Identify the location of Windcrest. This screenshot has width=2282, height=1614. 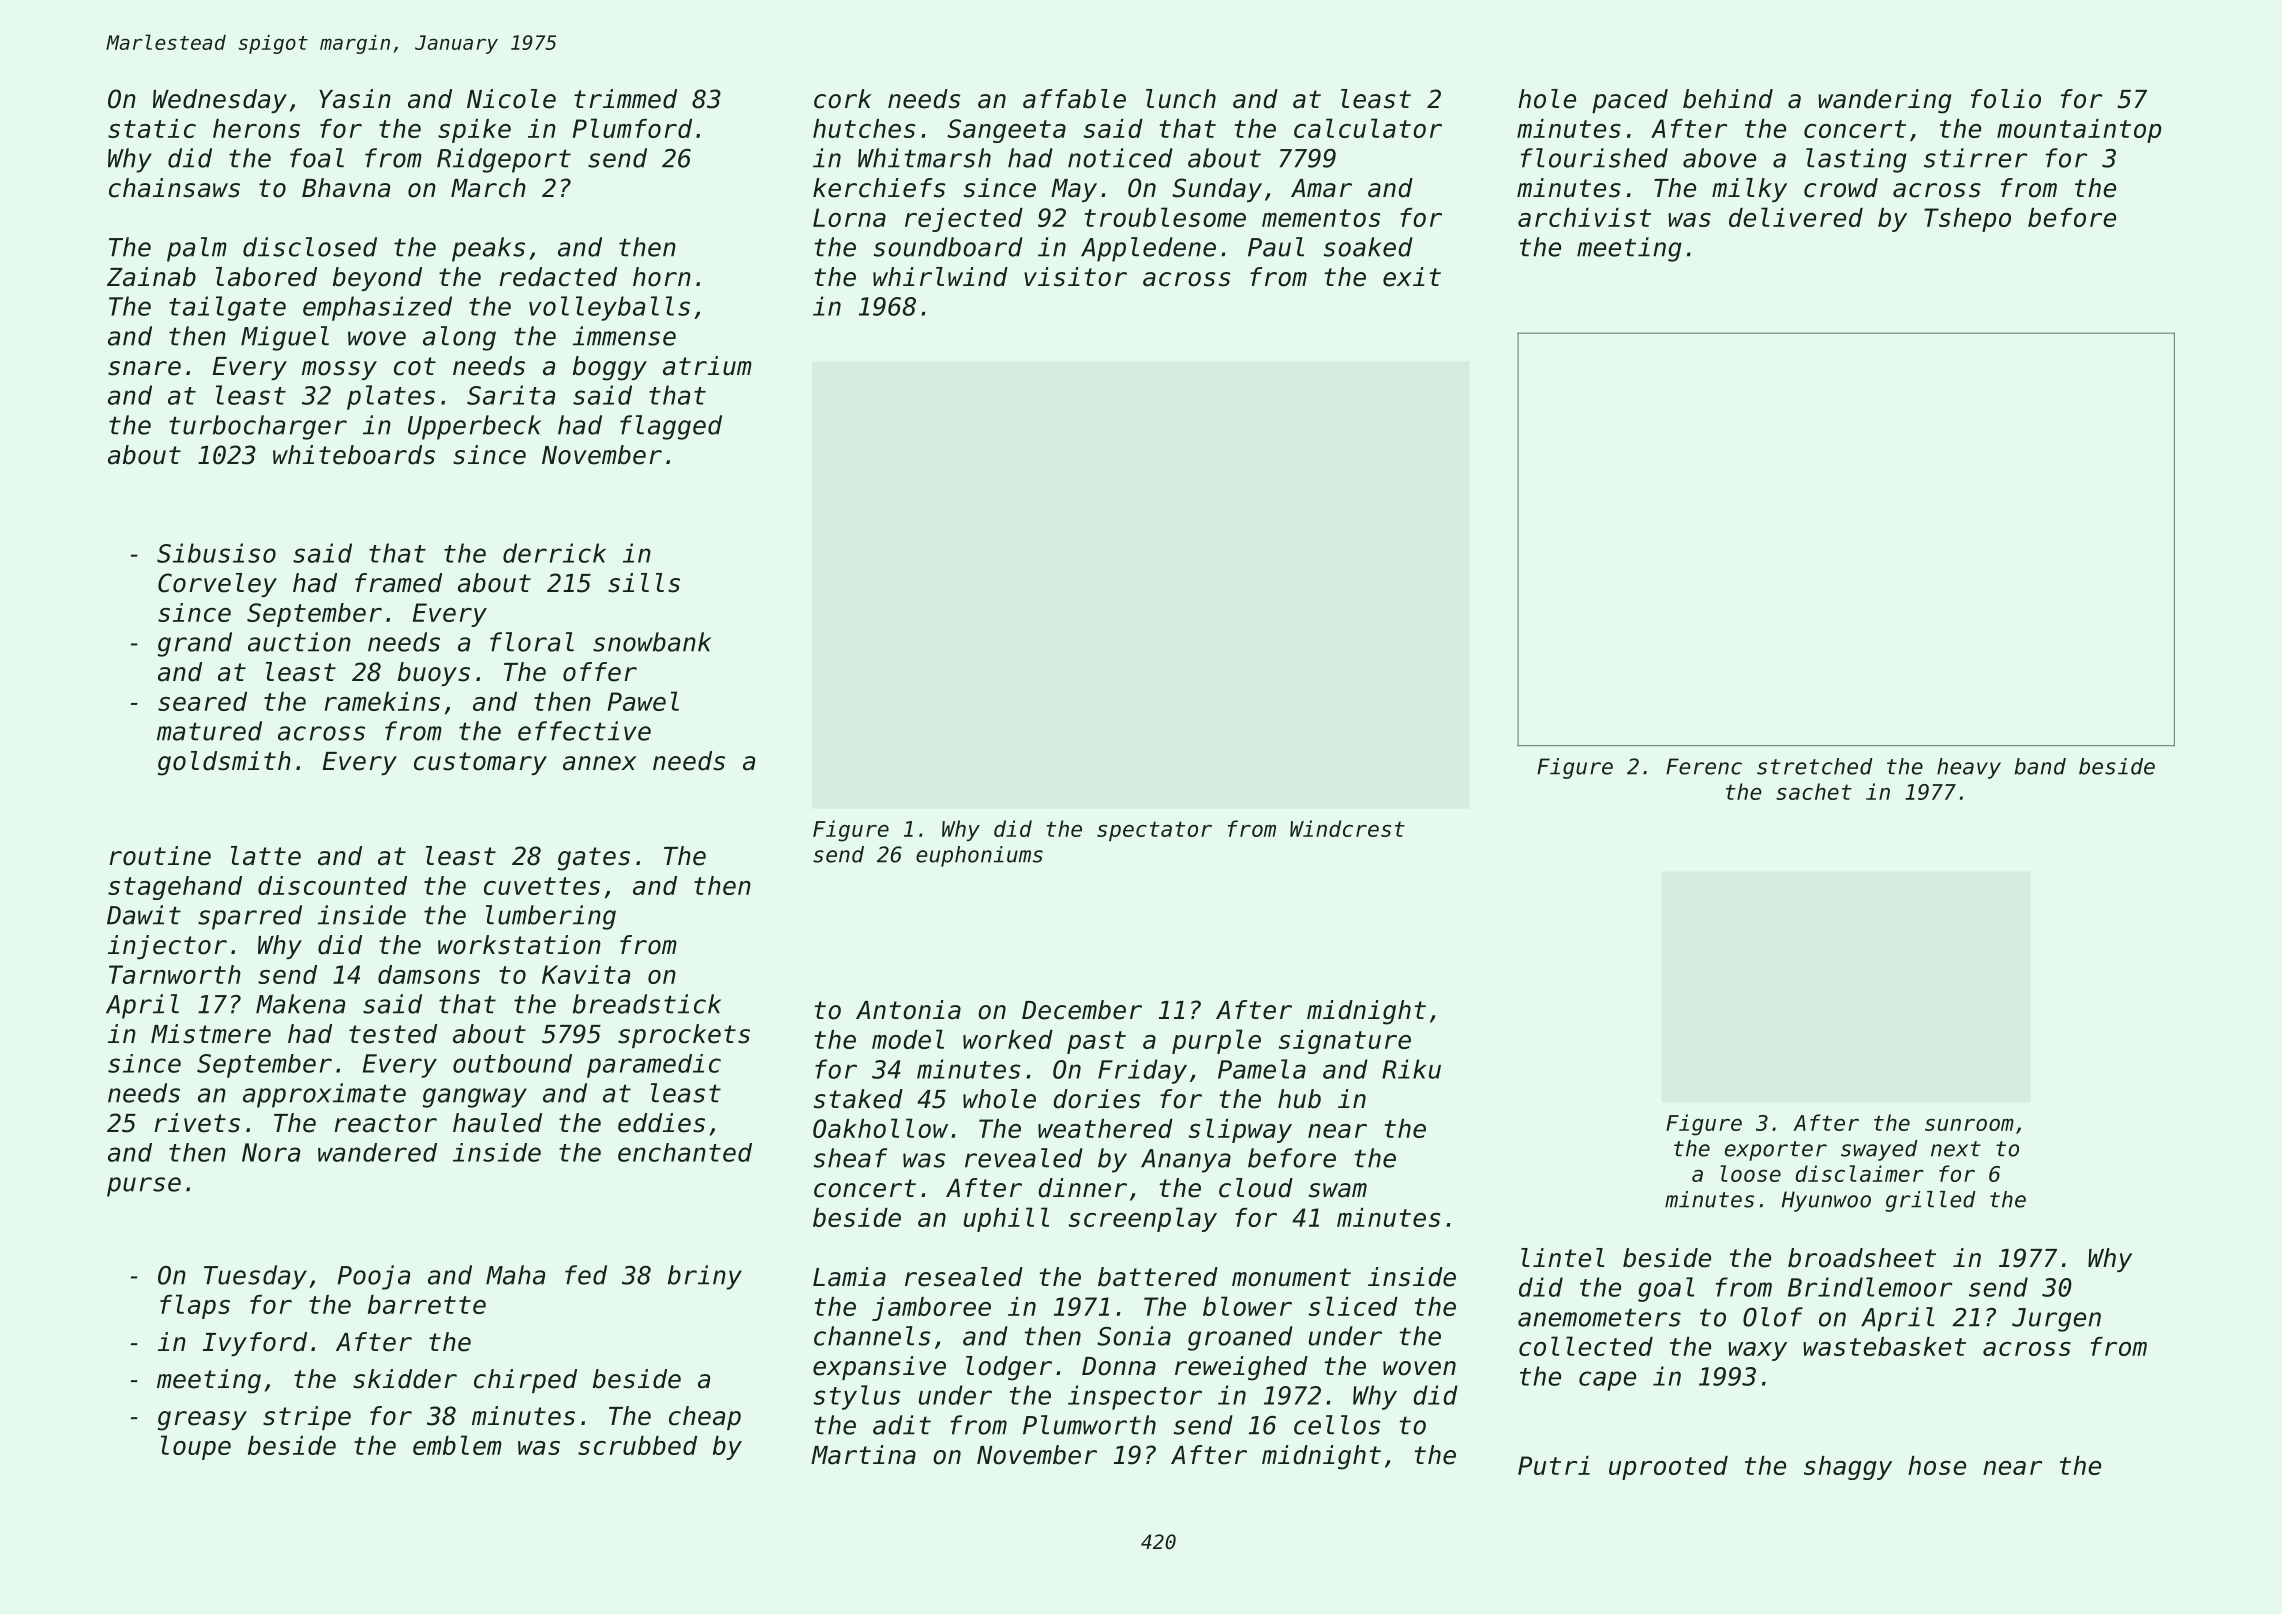
(1347, 828).
